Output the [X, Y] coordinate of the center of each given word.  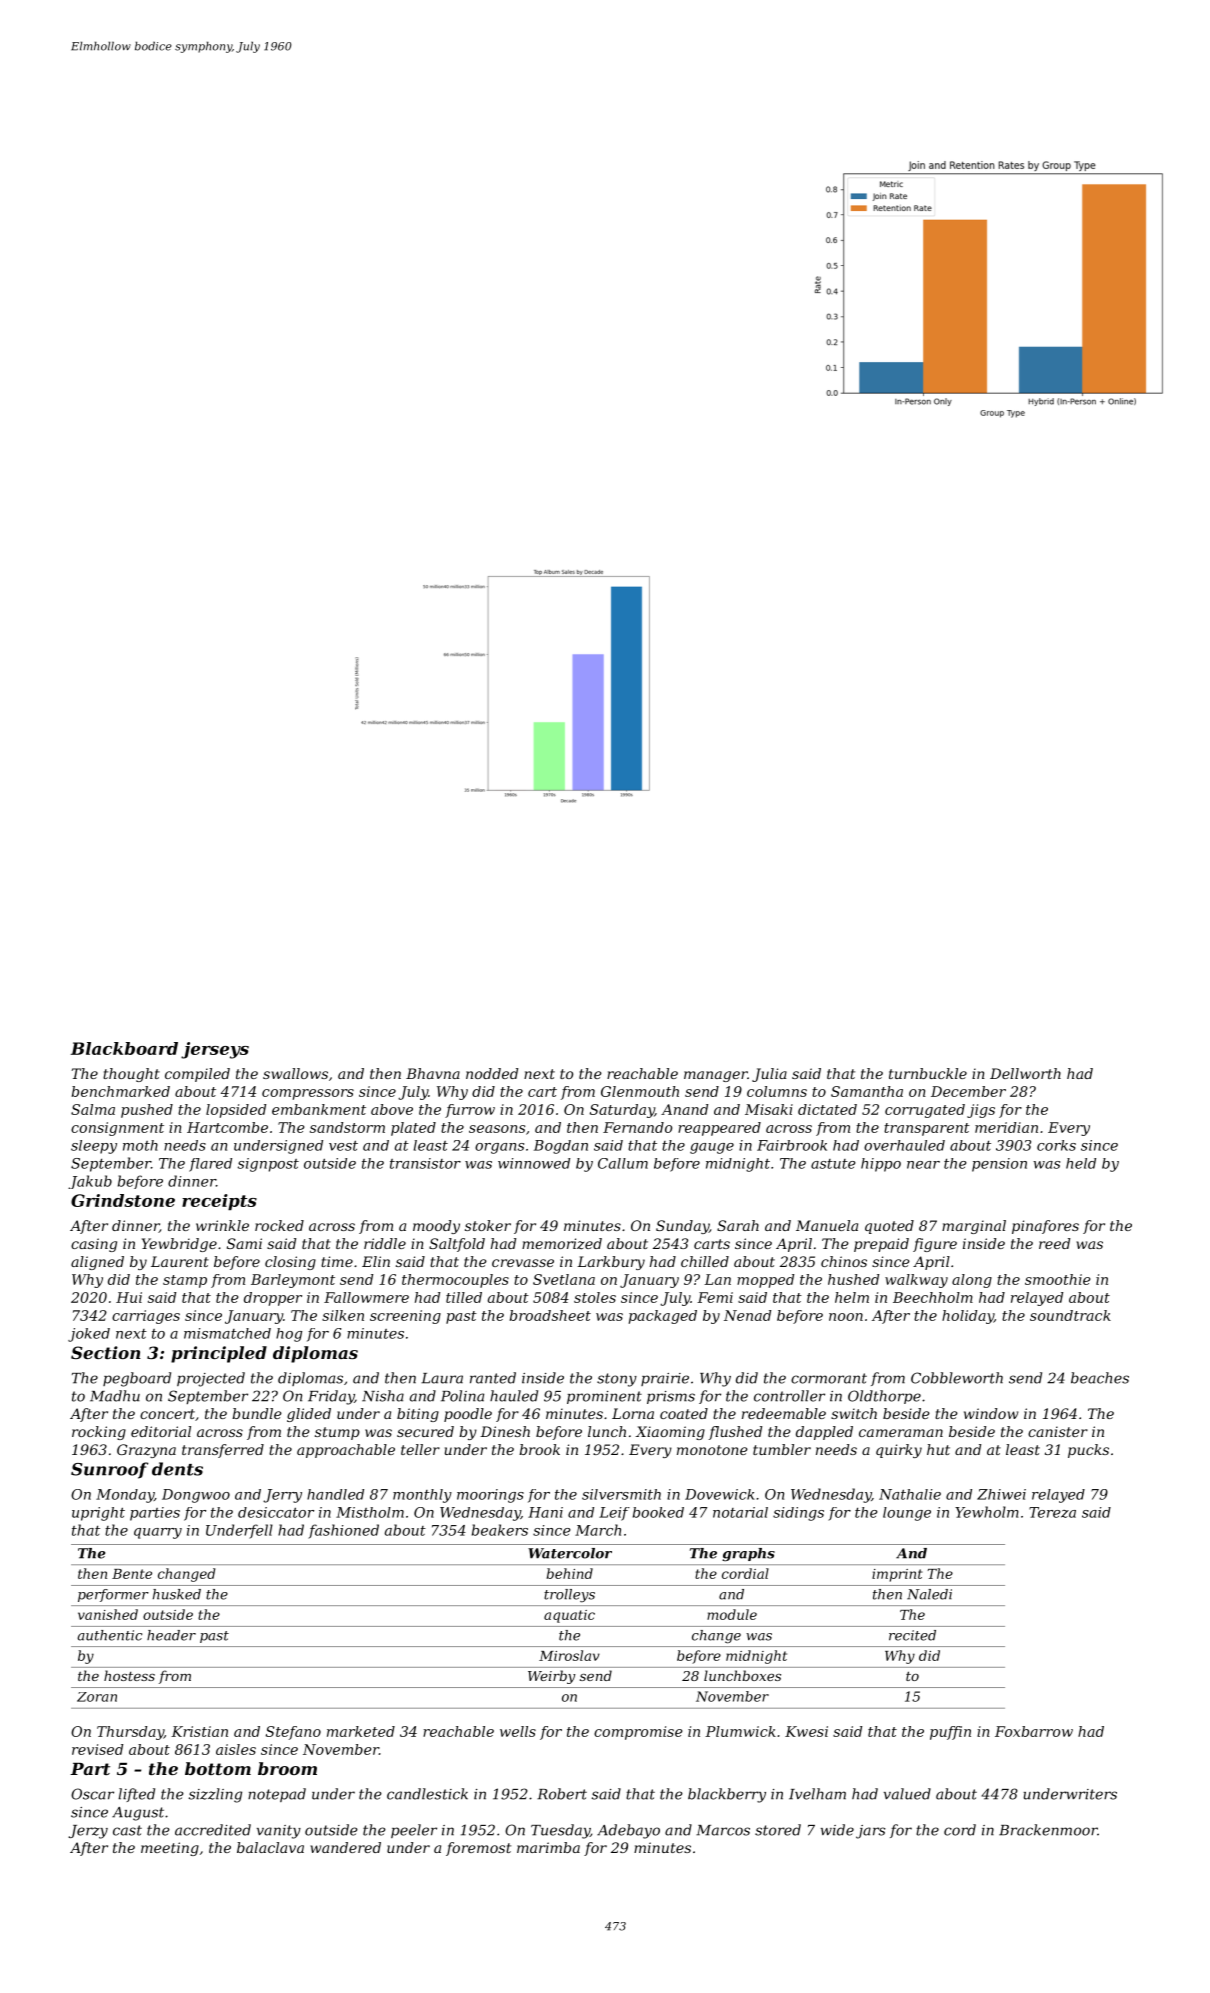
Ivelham [817, 1794]
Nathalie [910, 1494]
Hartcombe [227, 1127]
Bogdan [561, 1147]
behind [569, 1573]
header [171, 1635]
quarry [158, 1533]
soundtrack [1070, 1315]
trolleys [569, 1596]
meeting [170, 1849]
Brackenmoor [1048, 1830]
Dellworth [1025, 1073]
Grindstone [123, 1200]
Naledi [929, 1594]
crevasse [523, 1263]
